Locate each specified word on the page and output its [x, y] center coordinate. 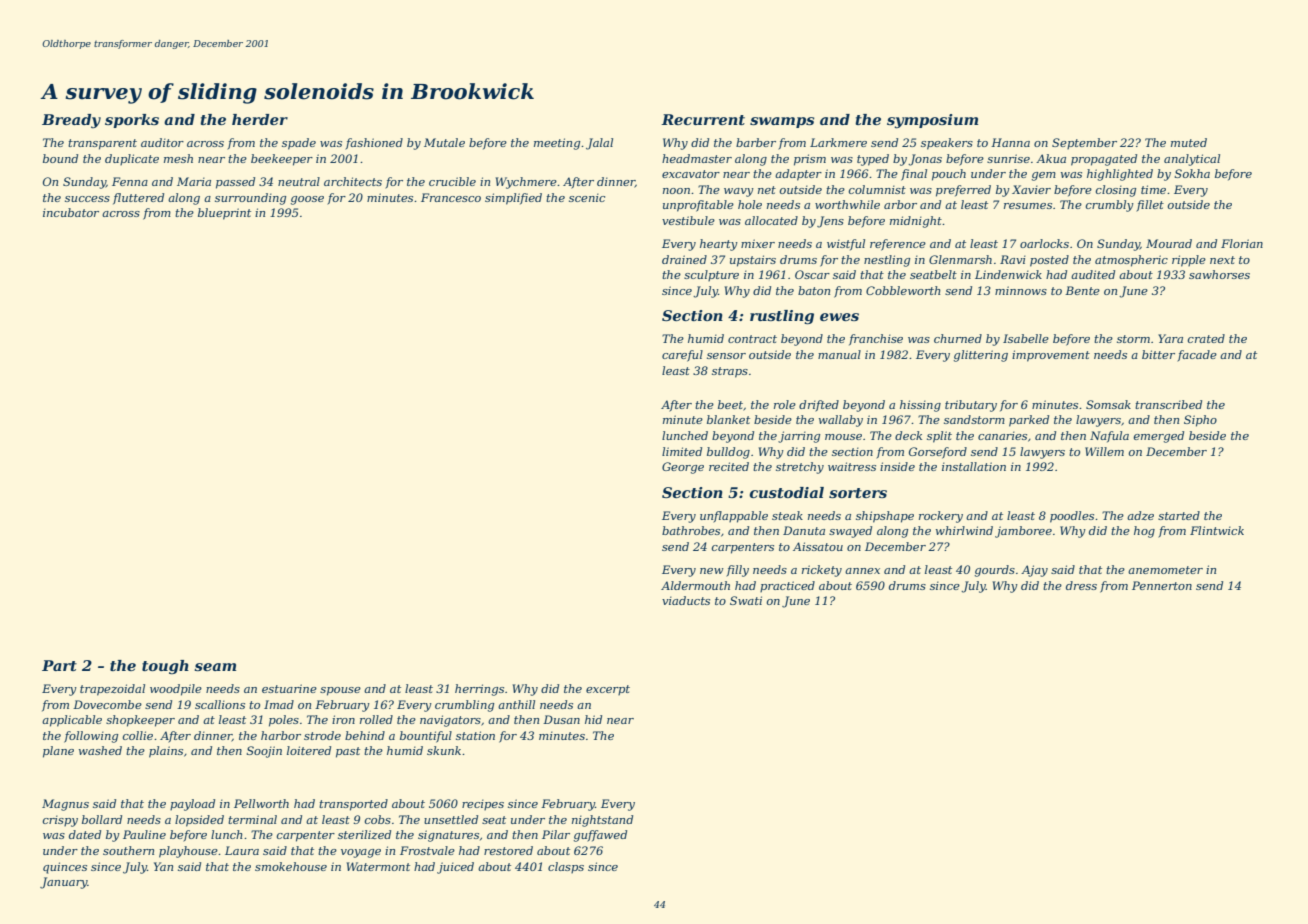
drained [684, 259]
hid [593, 719]
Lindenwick [1008, 274]
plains [166, 752]
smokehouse [291, 866]
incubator [71, 212]
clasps [566, 868]
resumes [1028, 206]
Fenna [130, 181]
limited [682, 451]
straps [730, 372]
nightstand [602, 821]
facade [1197, 356]
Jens [830, 222]
